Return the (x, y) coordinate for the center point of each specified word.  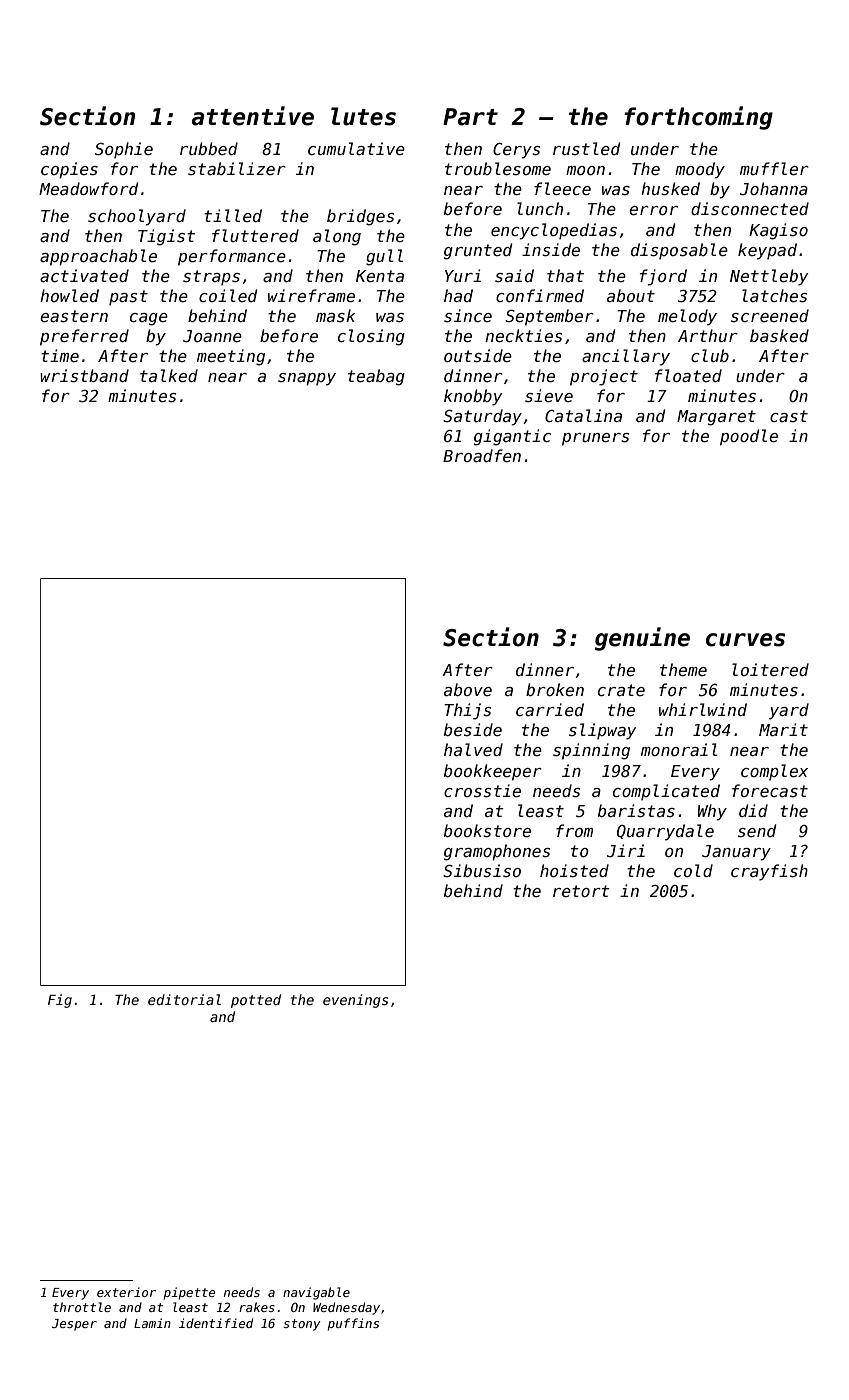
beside (473, 729)
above (468, 689)
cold (693, 870)
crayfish (769, 872)
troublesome (498, 168)
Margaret (716, 418)
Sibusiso (482, 871)
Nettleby (769, 277)
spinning (591, 751)
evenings (355, 1001)
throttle (82, 1307)
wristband (84, 376)
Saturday (482, 417)
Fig (60, 1001)
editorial (184, 999)
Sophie (124, 150)
